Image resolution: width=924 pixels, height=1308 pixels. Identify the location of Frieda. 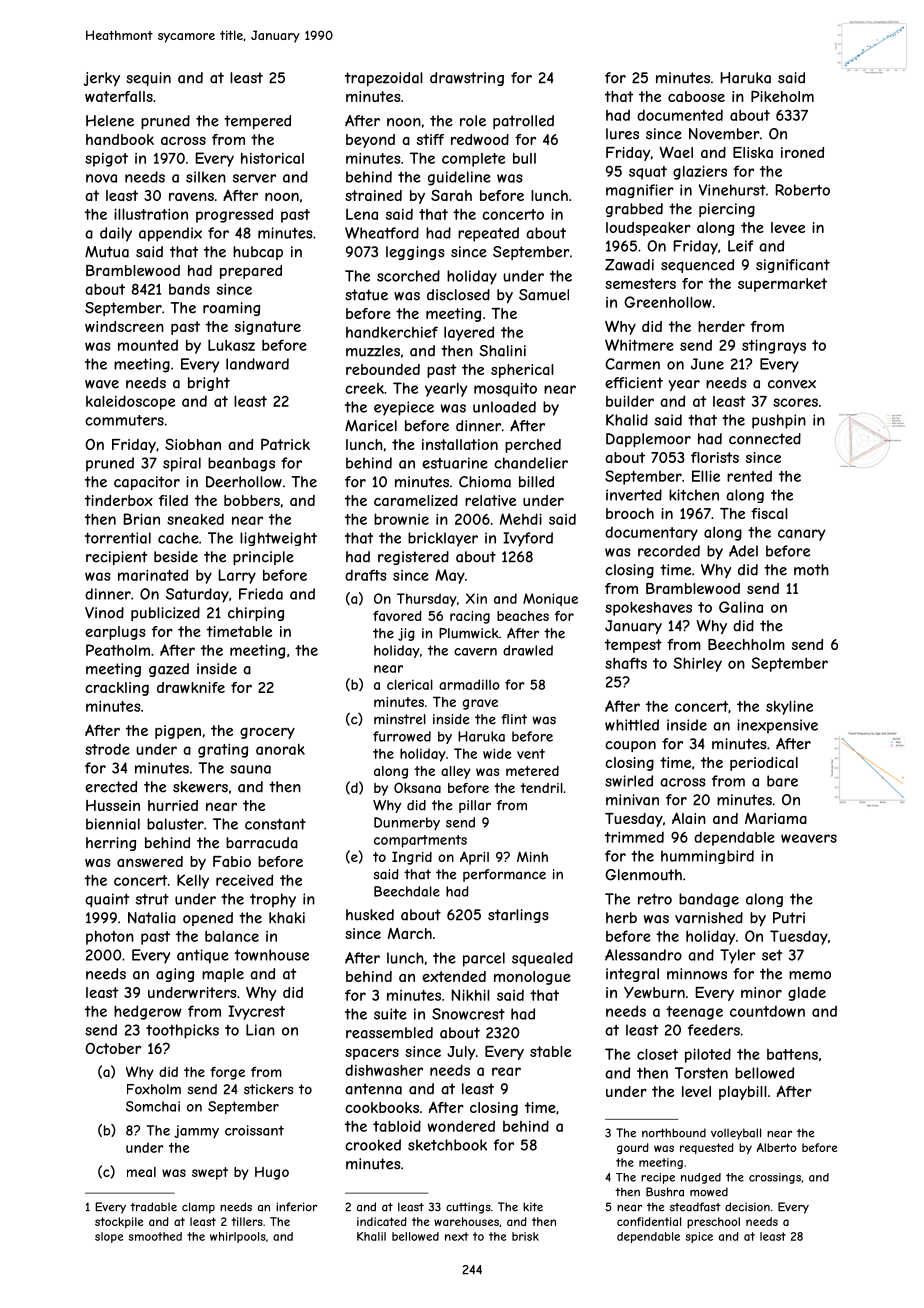
(261, 594).
